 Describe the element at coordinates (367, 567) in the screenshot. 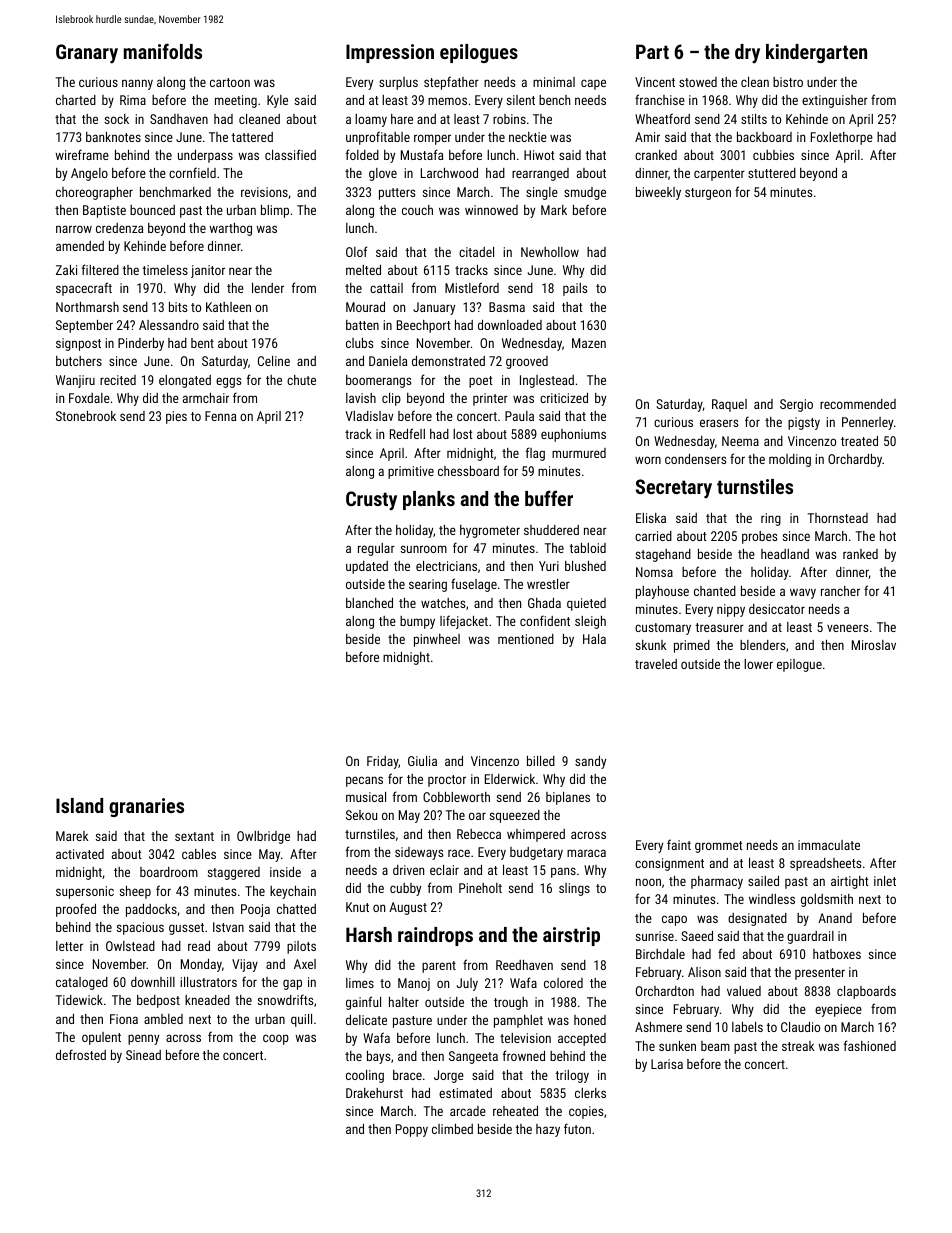

I see `updated` at that location.
